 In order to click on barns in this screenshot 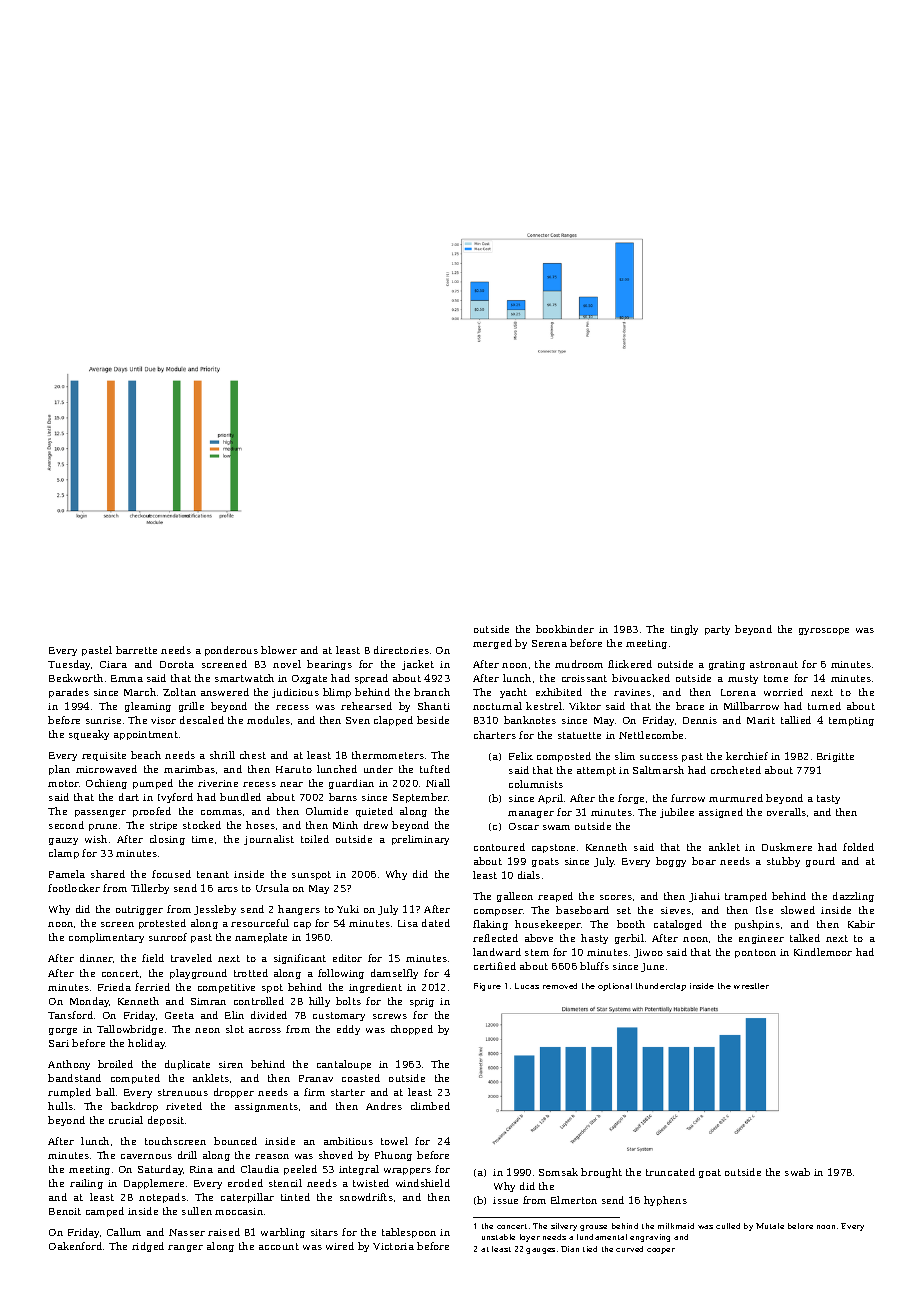, I will do `click(343, 797)`.
